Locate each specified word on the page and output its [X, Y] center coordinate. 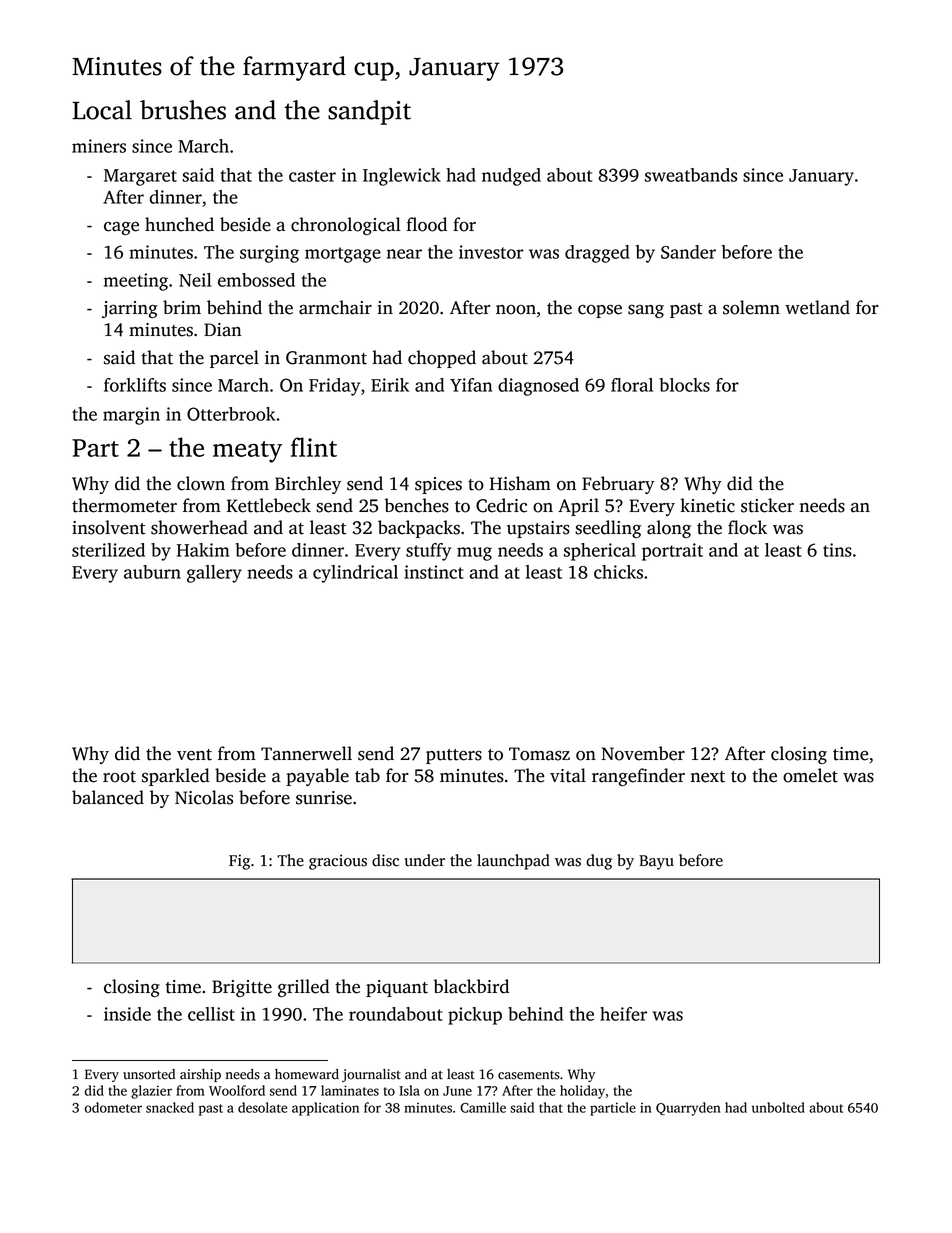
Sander [688, 252]
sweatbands [691, 175]
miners [99, 146]
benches [416, 505]
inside [127, 1014]
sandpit [369, 112]
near [404, 254]
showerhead [199, 527]
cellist [211, 1014]
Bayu [656, 862]
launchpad [513, 862]
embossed [256, 280]
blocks [684, 385]
